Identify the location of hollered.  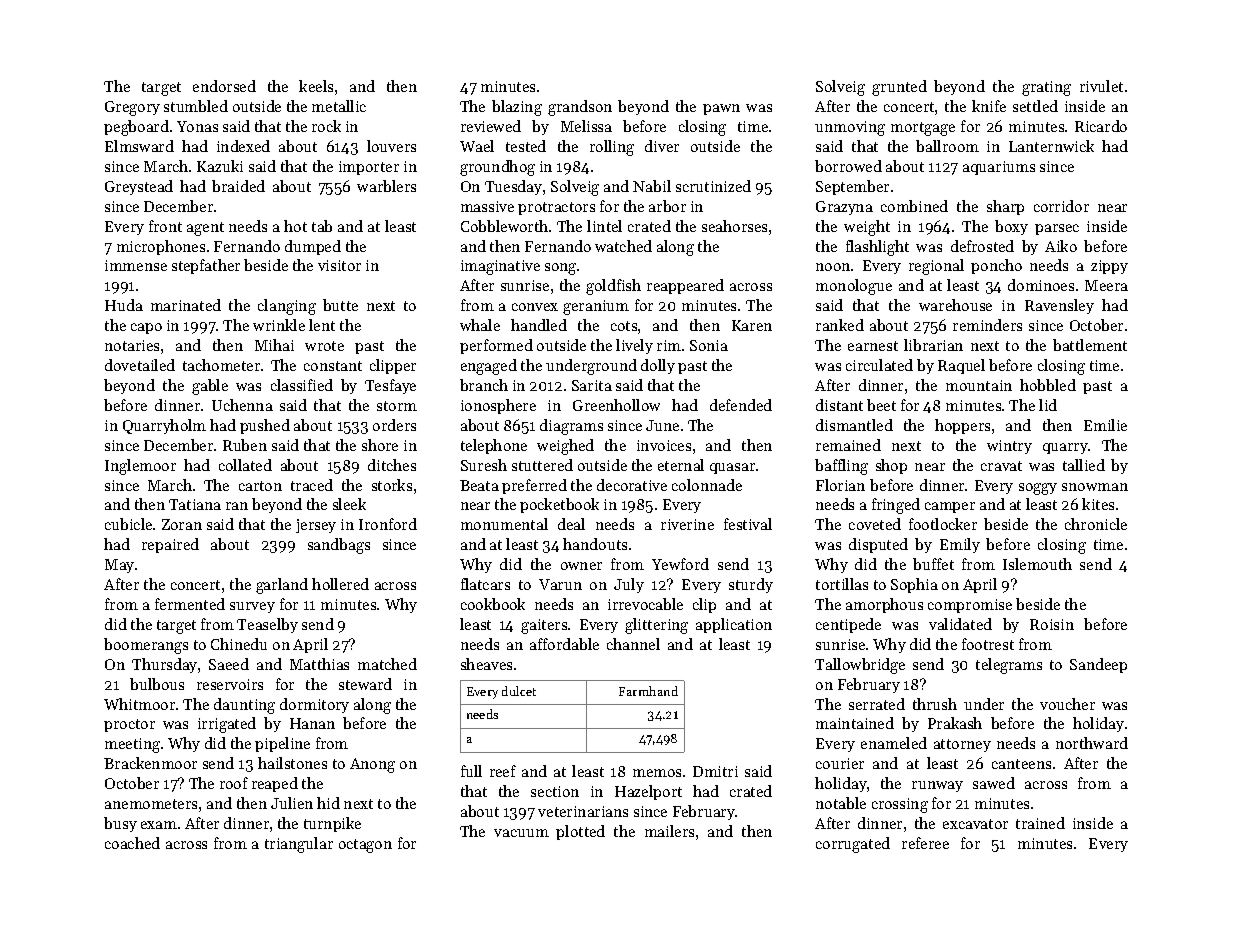
(340, 584).
